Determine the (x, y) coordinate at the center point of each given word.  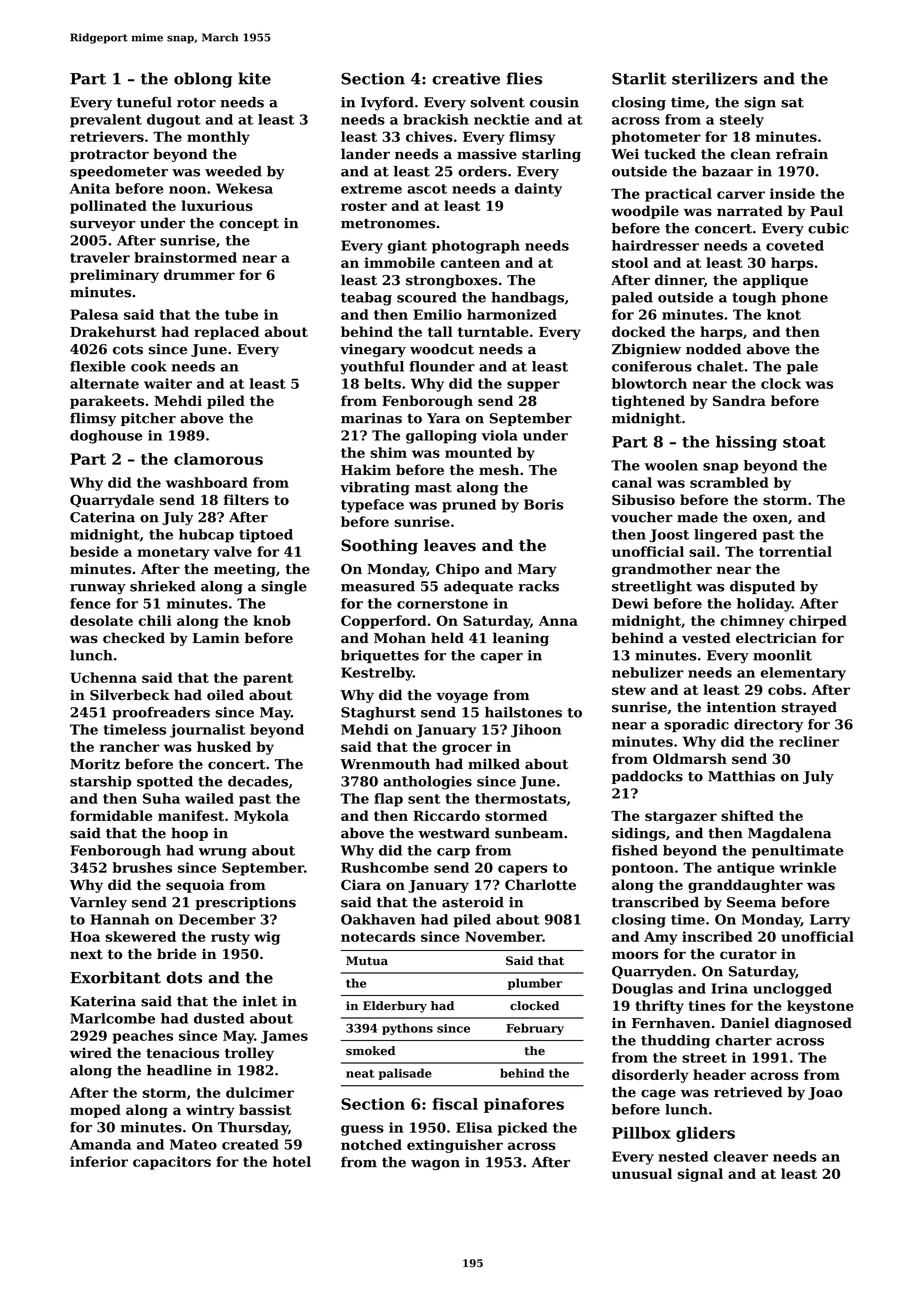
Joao (825, 1093)
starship (101, 782)
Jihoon (536, 731)
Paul (826, 210)
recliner (809, 741)
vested (706, 638)
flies (524, 78)
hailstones (523, 712)
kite (254, 78)
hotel (292, 1161)
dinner (679, 280)
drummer (199, 274)
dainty (538, 190)
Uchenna (103, 677)
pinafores (524, 1105)
